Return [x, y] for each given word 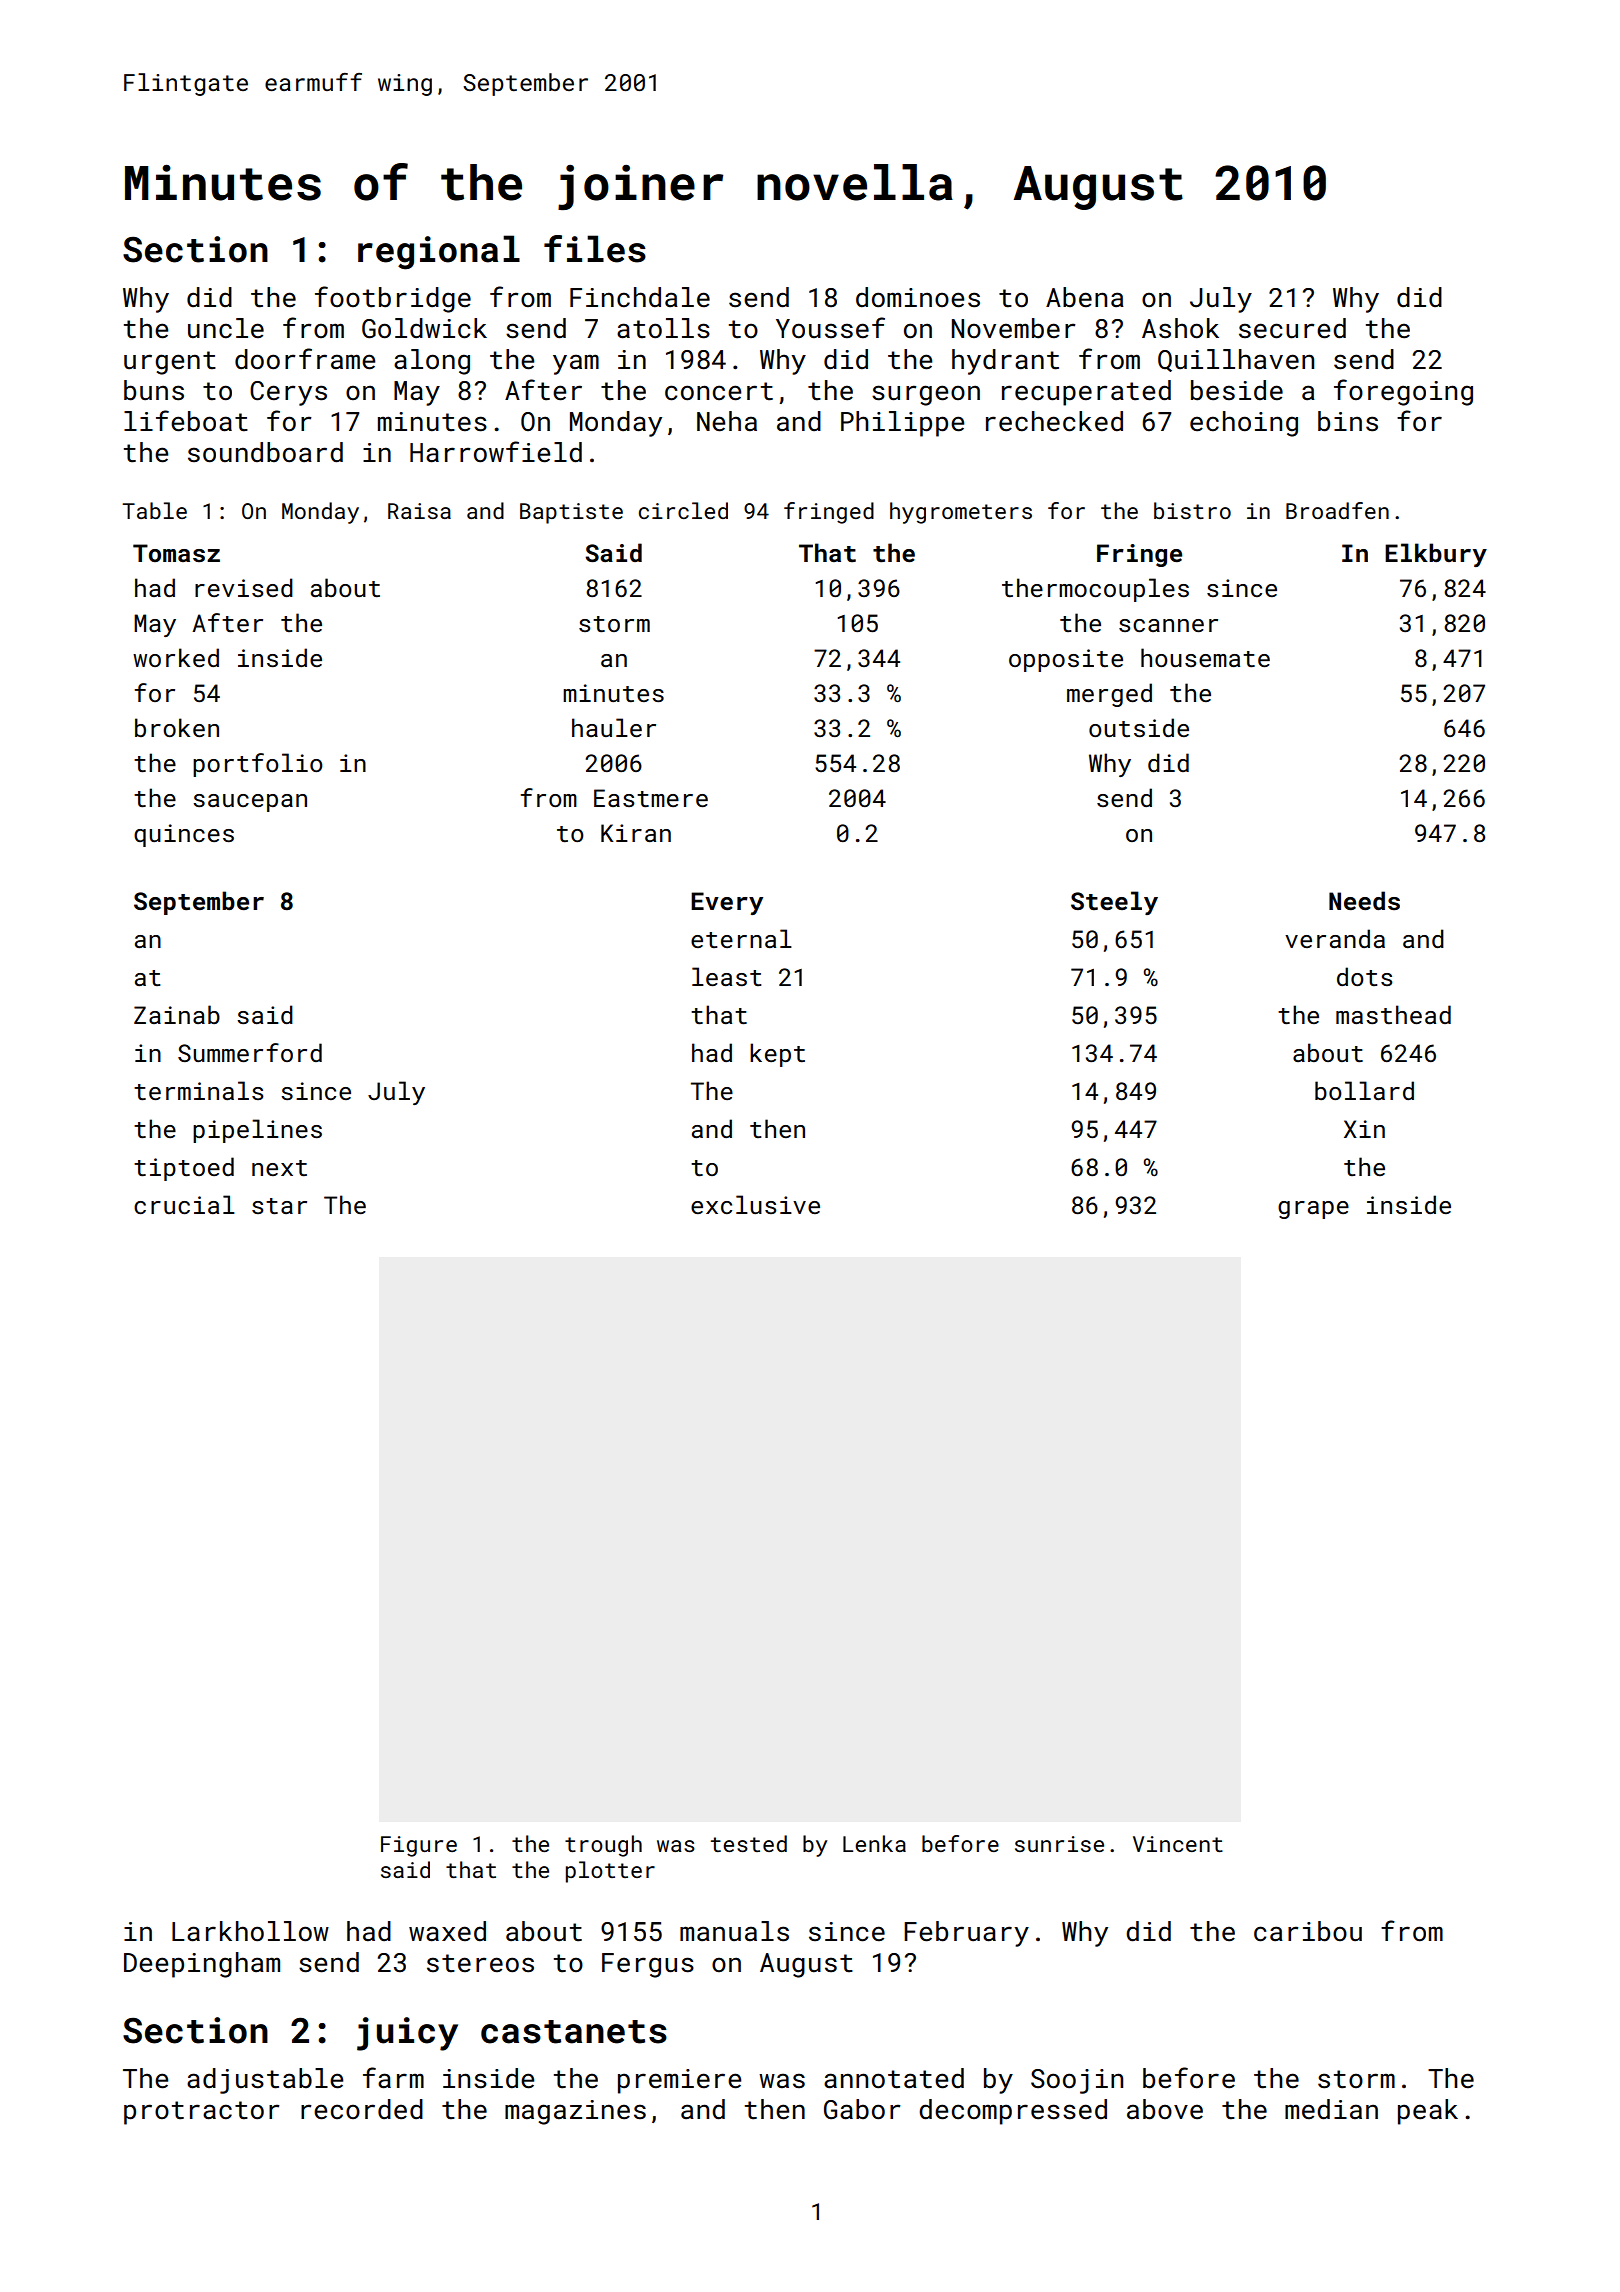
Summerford [250, 1052]
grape [1313, 1210]
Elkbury [1436, 555]
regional [439, 252]
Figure [419, 1846]
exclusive [755, 1204]
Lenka [874, 1843]
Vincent [1178, 1844]
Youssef [830, 328]
